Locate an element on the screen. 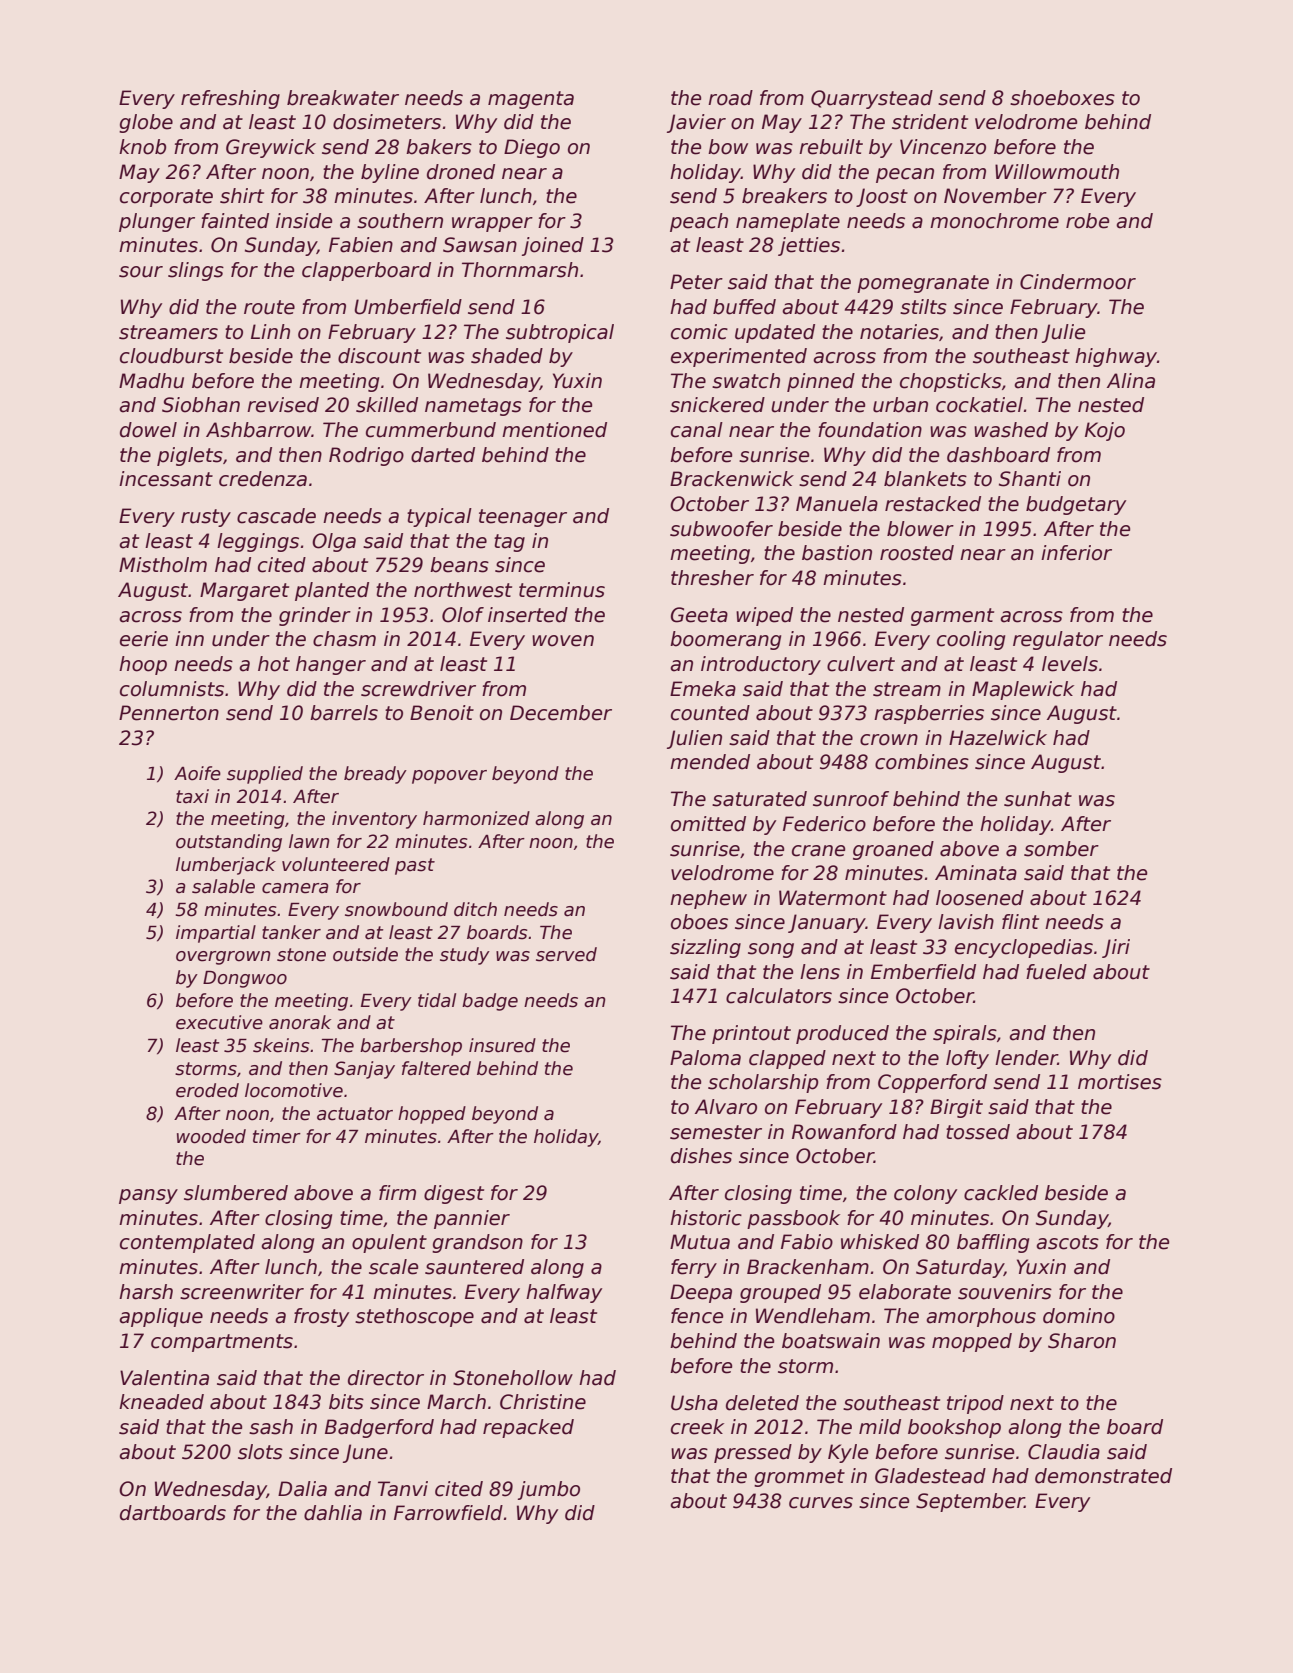 This screenshot has width=1293, height=1673. magenta is located at coordinates (531, 100).
